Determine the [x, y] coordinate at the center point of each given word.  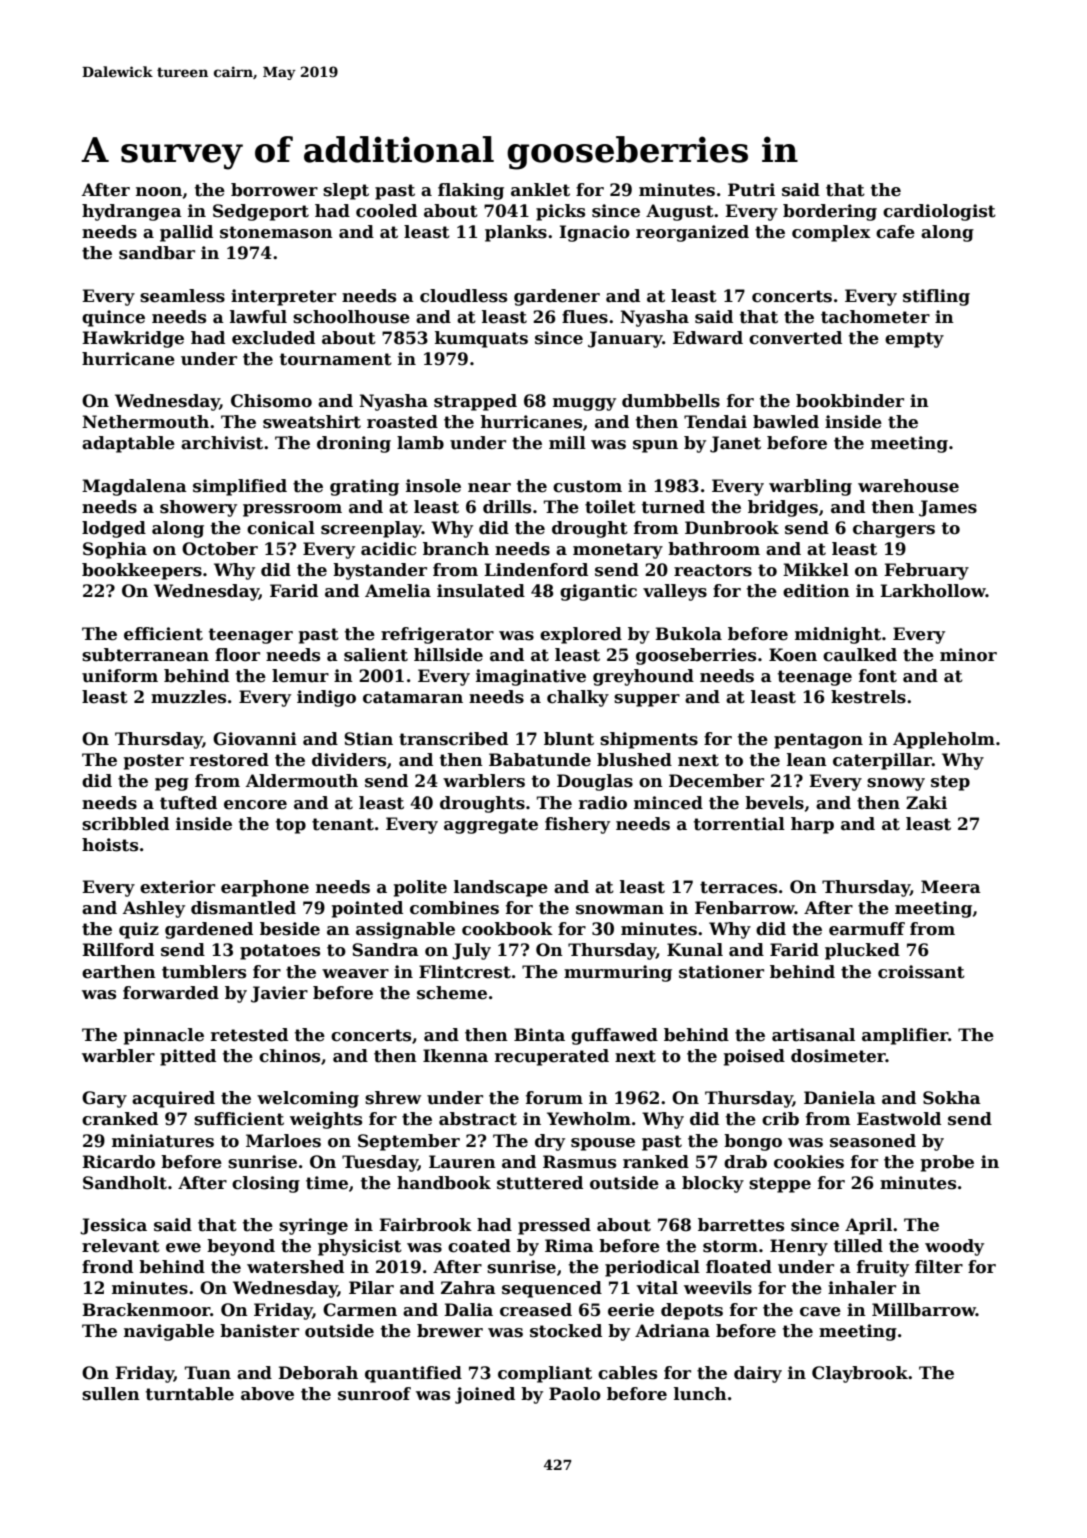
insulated [481, 591]
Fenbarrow [745, 908]
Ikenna [455, 1056]
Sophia [115, 550]
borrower [274, 190]
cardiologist [939, 212]
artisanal [813, 1035]
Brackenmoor [146, 1310]
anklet [540, 190]
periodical [652, 1268]
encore [255, 805]
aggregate [491, 826]
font [878, 676]
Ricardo [118, 1162]
